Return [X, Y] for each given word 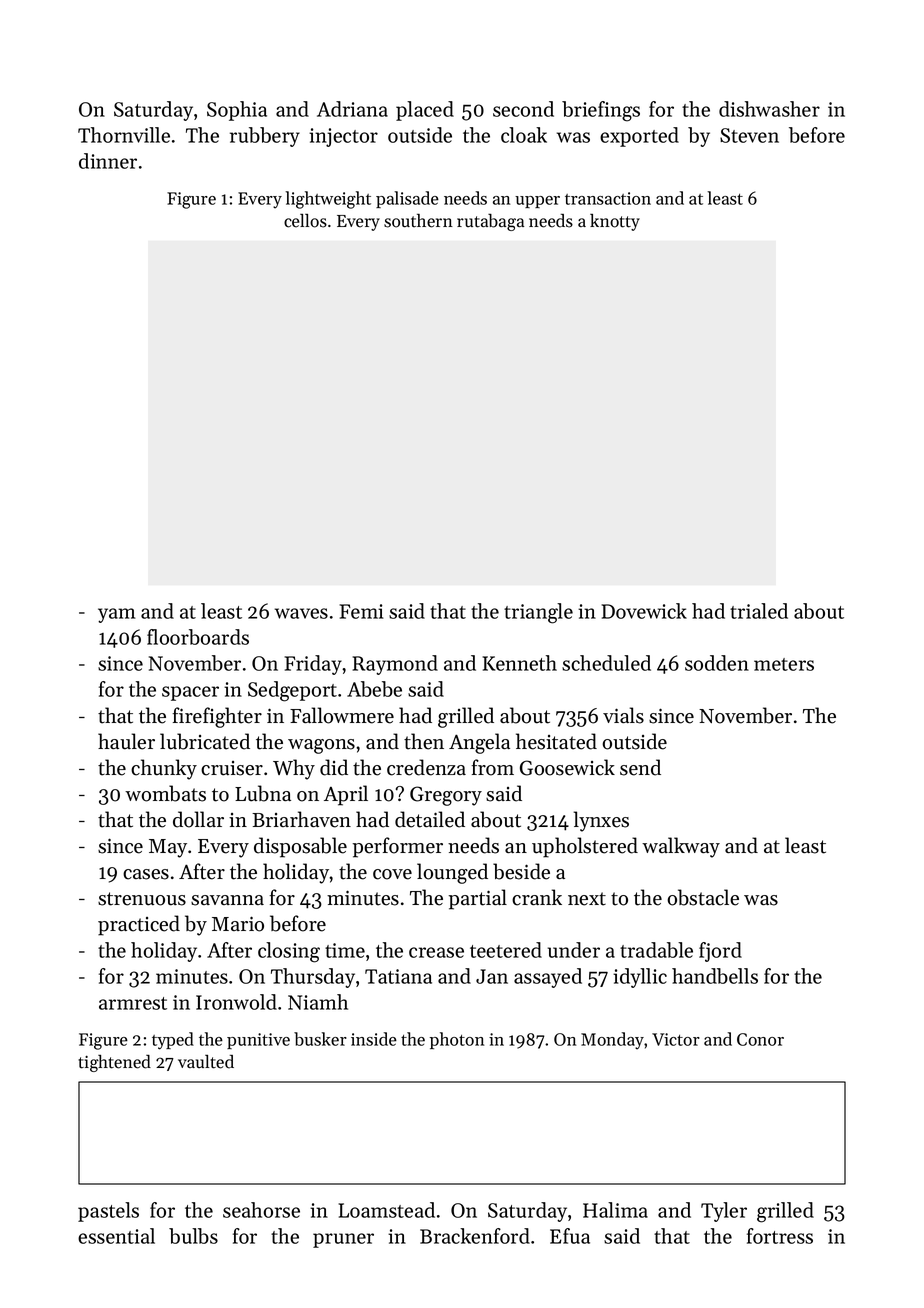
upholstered [585, 847]
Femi [361, 611]
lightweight [328, 200]
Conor [760, 1039]
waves [301, 613]
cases [146, 874]
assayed [548, 978]
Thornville [124, 135]
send [640, 767]
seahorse [261, 1210]
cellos [305, 221]
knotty [615, 222]
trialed [759, 611]
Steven [749, 135]
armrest [133, 1003]
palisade [407, 199]
